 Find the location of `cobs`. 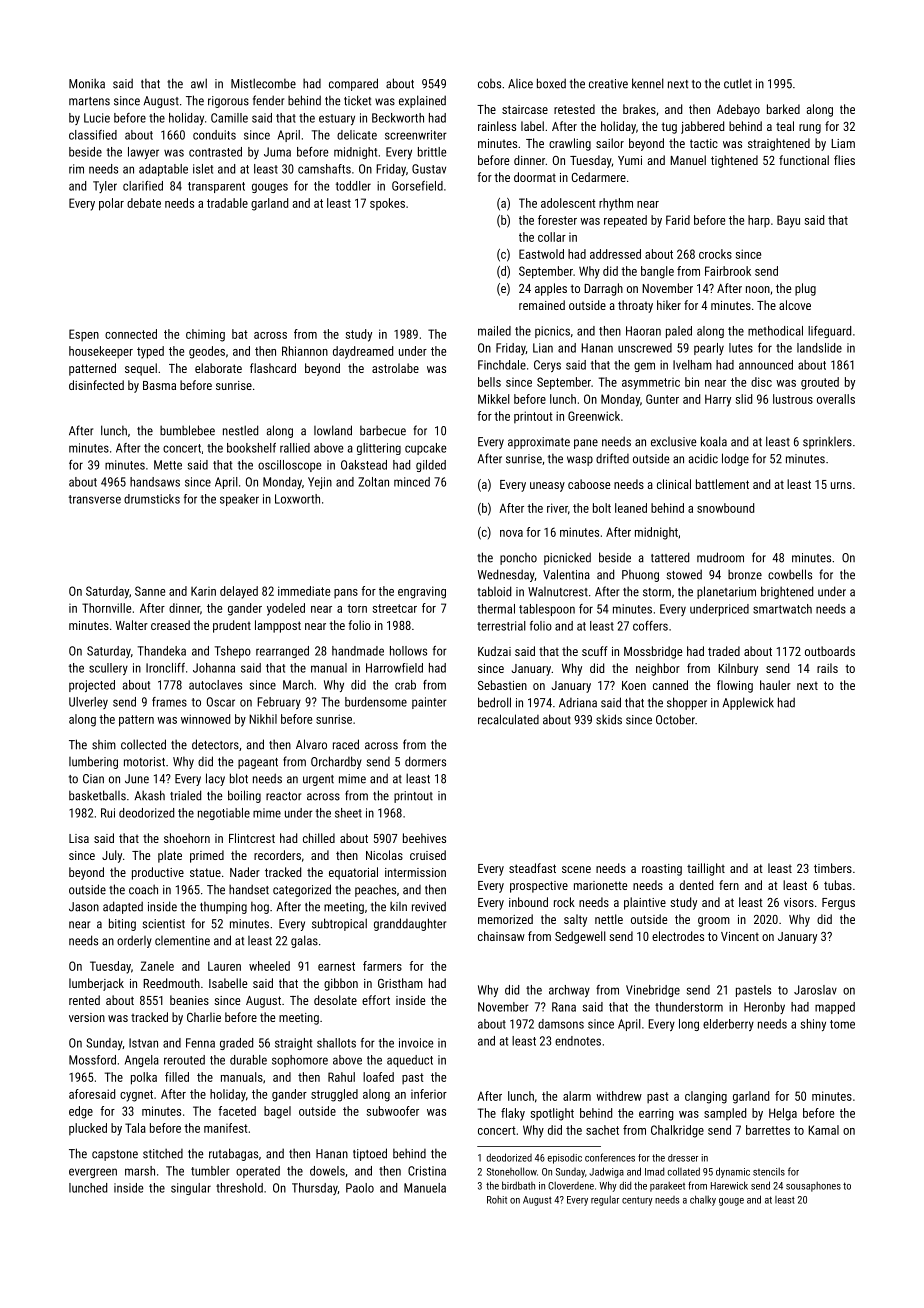

cobs is located at coordinates (489, 84).
